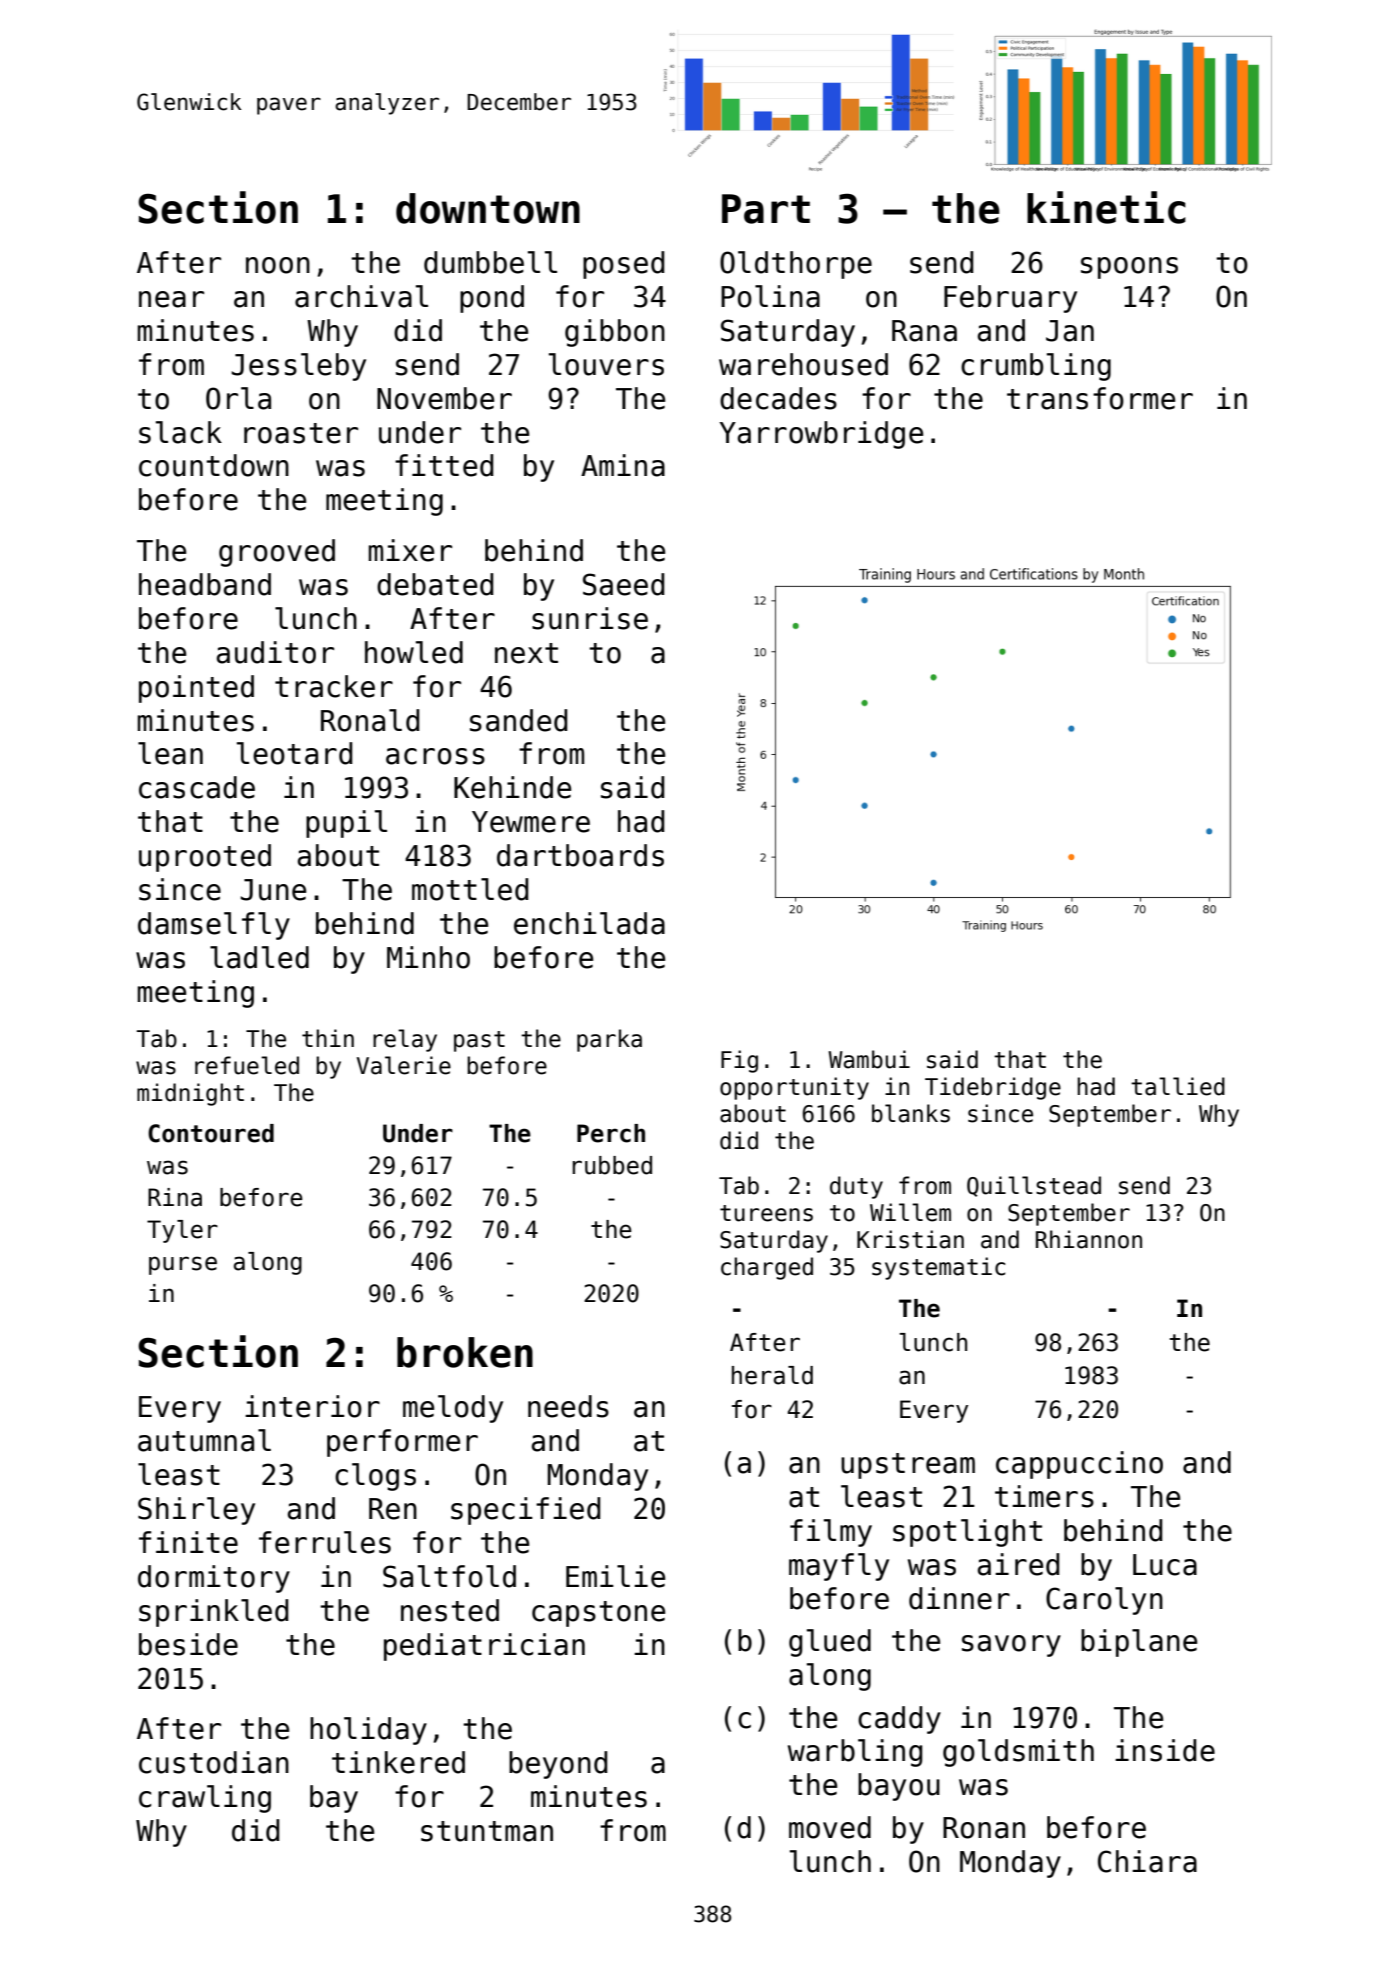 The image size is (1386, 1969). I want to click on Rhiannon, so click(1089, 1239).
